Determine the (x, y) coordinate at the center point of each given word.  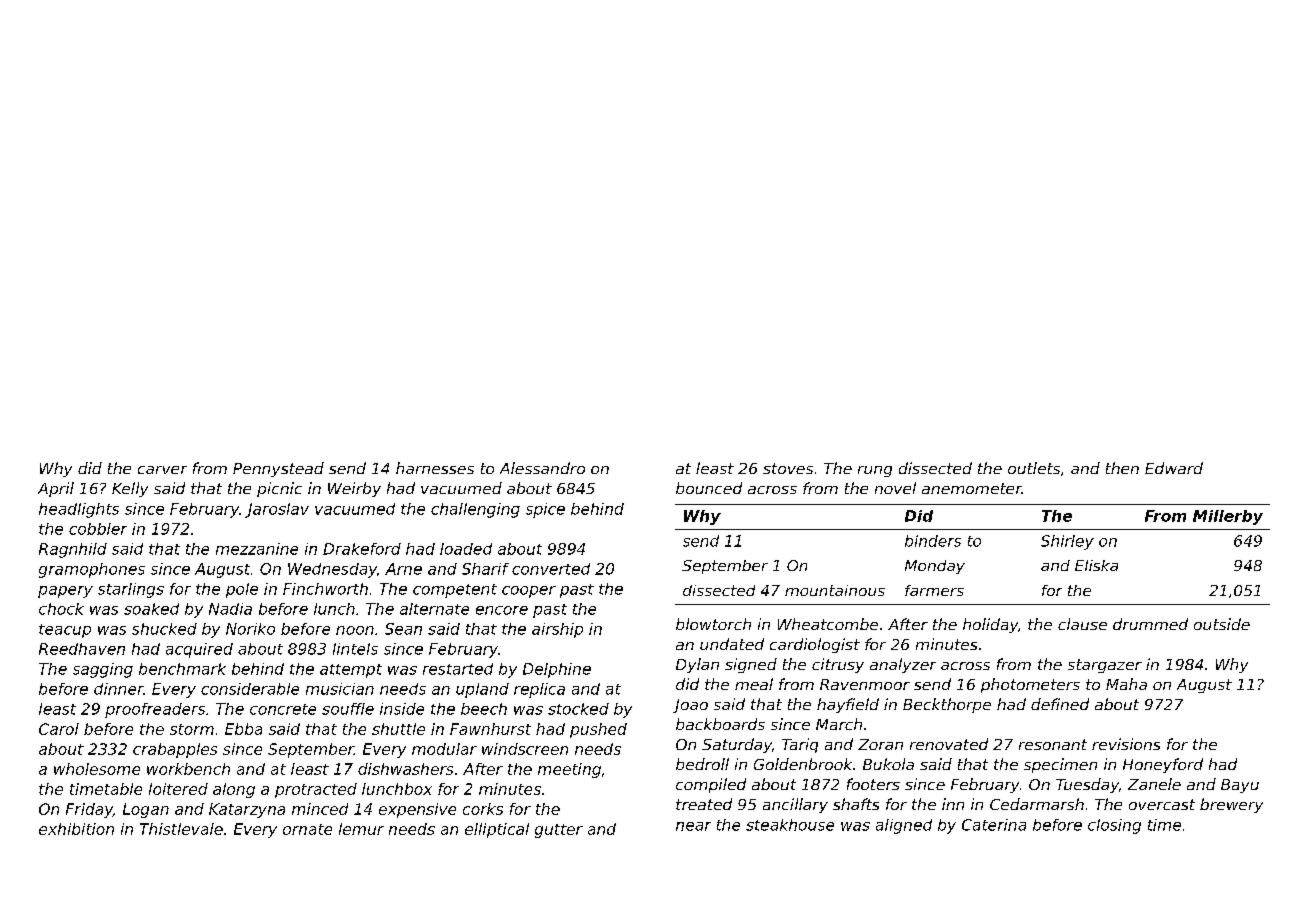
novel (895, 488)
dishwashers (405, 769)
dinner (119, 689)
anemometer (972, 488)
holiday (990, 625)
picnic (279, 489)
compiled (711, 785)
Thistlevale (181, 829)
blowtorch (713, 624)
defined (1060, 704)
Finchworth (325, 589)
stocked (578, 709)
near (693, 826)
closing (1114, 826)
